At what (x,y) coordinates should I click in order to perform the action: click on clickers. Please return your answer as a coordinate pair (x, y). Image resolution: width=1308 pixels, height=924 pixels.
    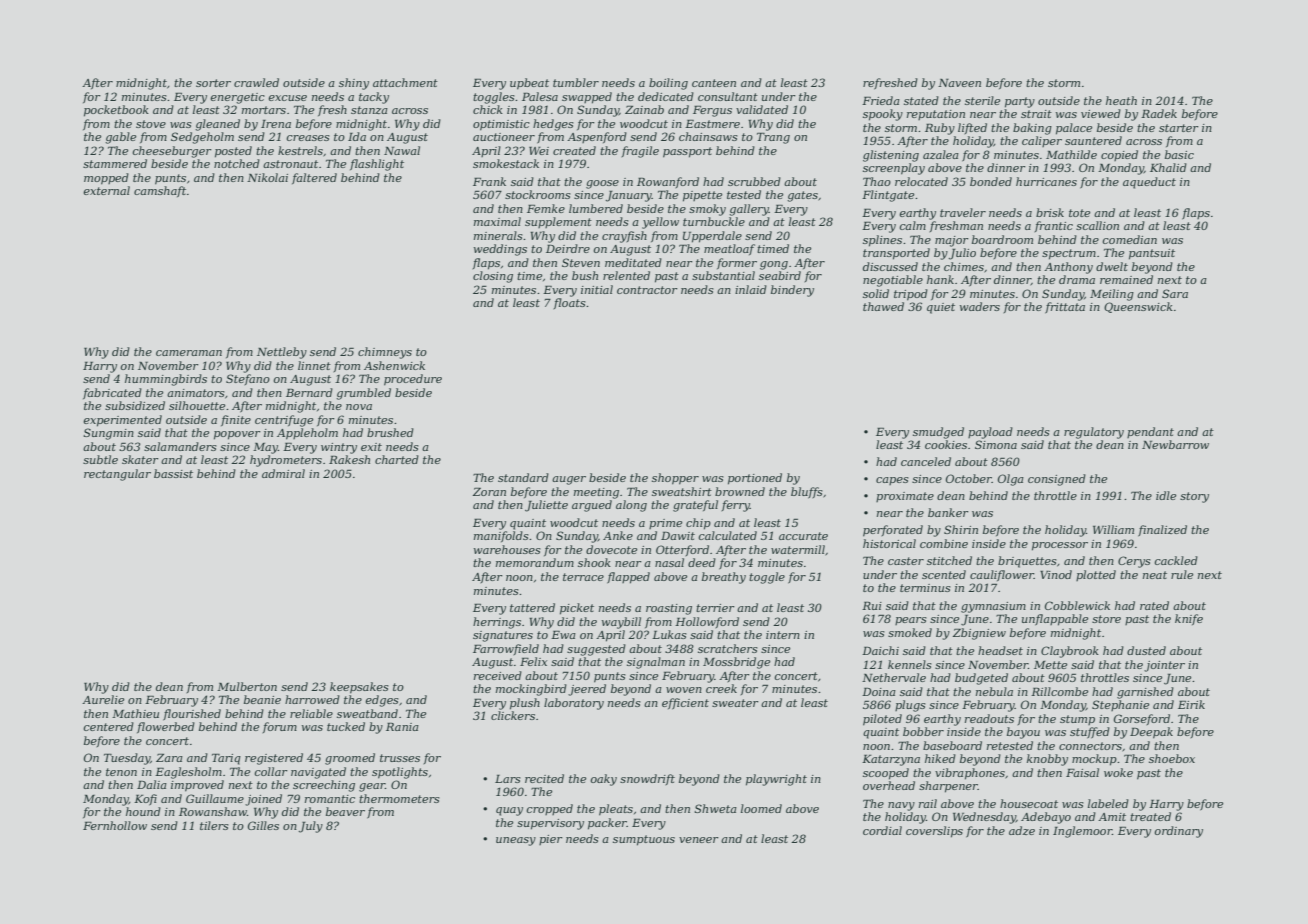
    Looking at the image, I should click on (513, 715).
